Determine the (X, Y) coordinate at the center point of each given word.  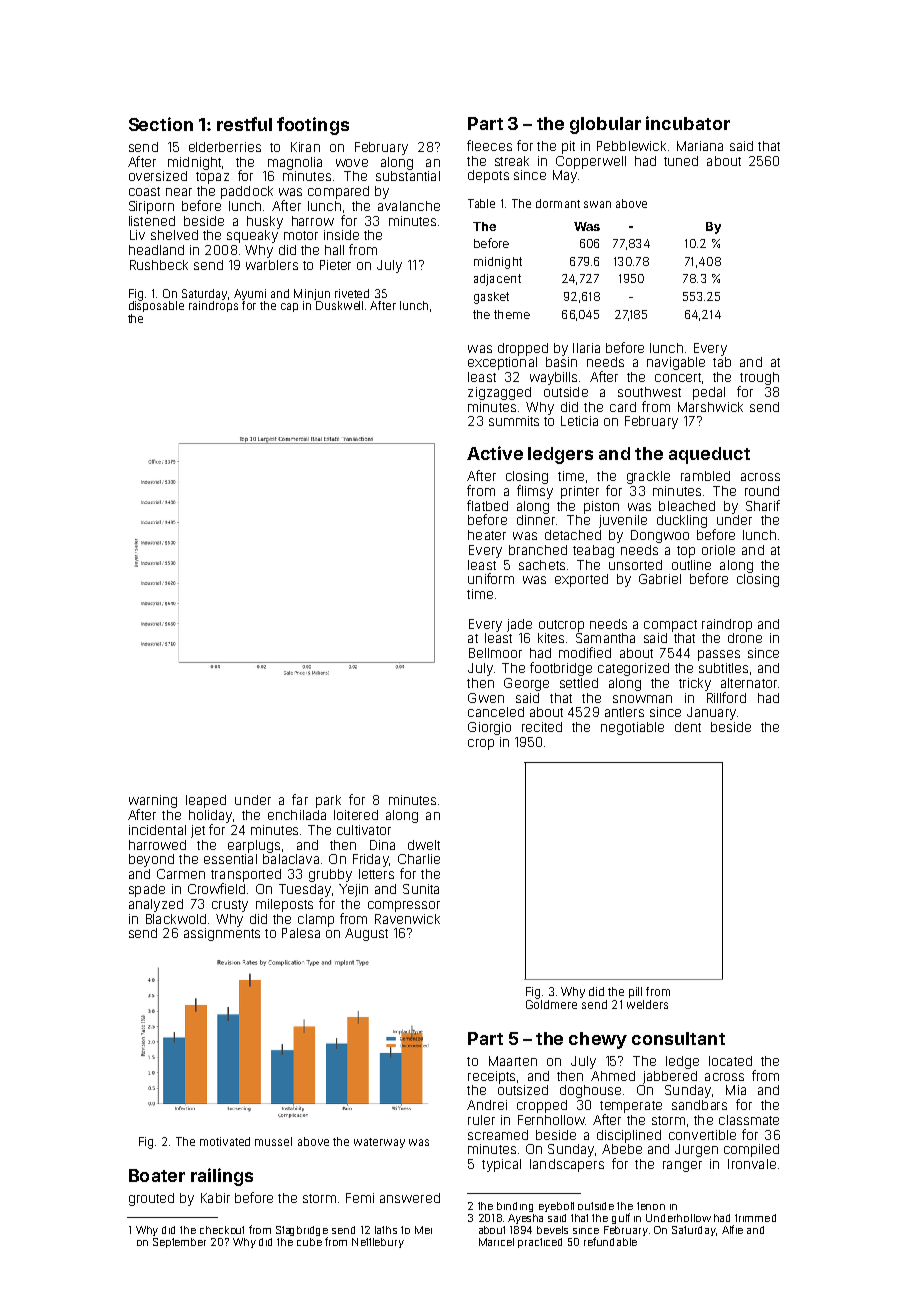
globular (605, 125)
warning (153, 801)
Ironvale (752, 1164)
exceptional (502, 363)
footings (313, 126)
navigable (676, 363)
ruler (481, 1120)
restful (244, 124)
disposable (156, 306)
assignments (222, 934)
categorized (633, 669)
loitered (356, 815)
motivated (225, 1141)
